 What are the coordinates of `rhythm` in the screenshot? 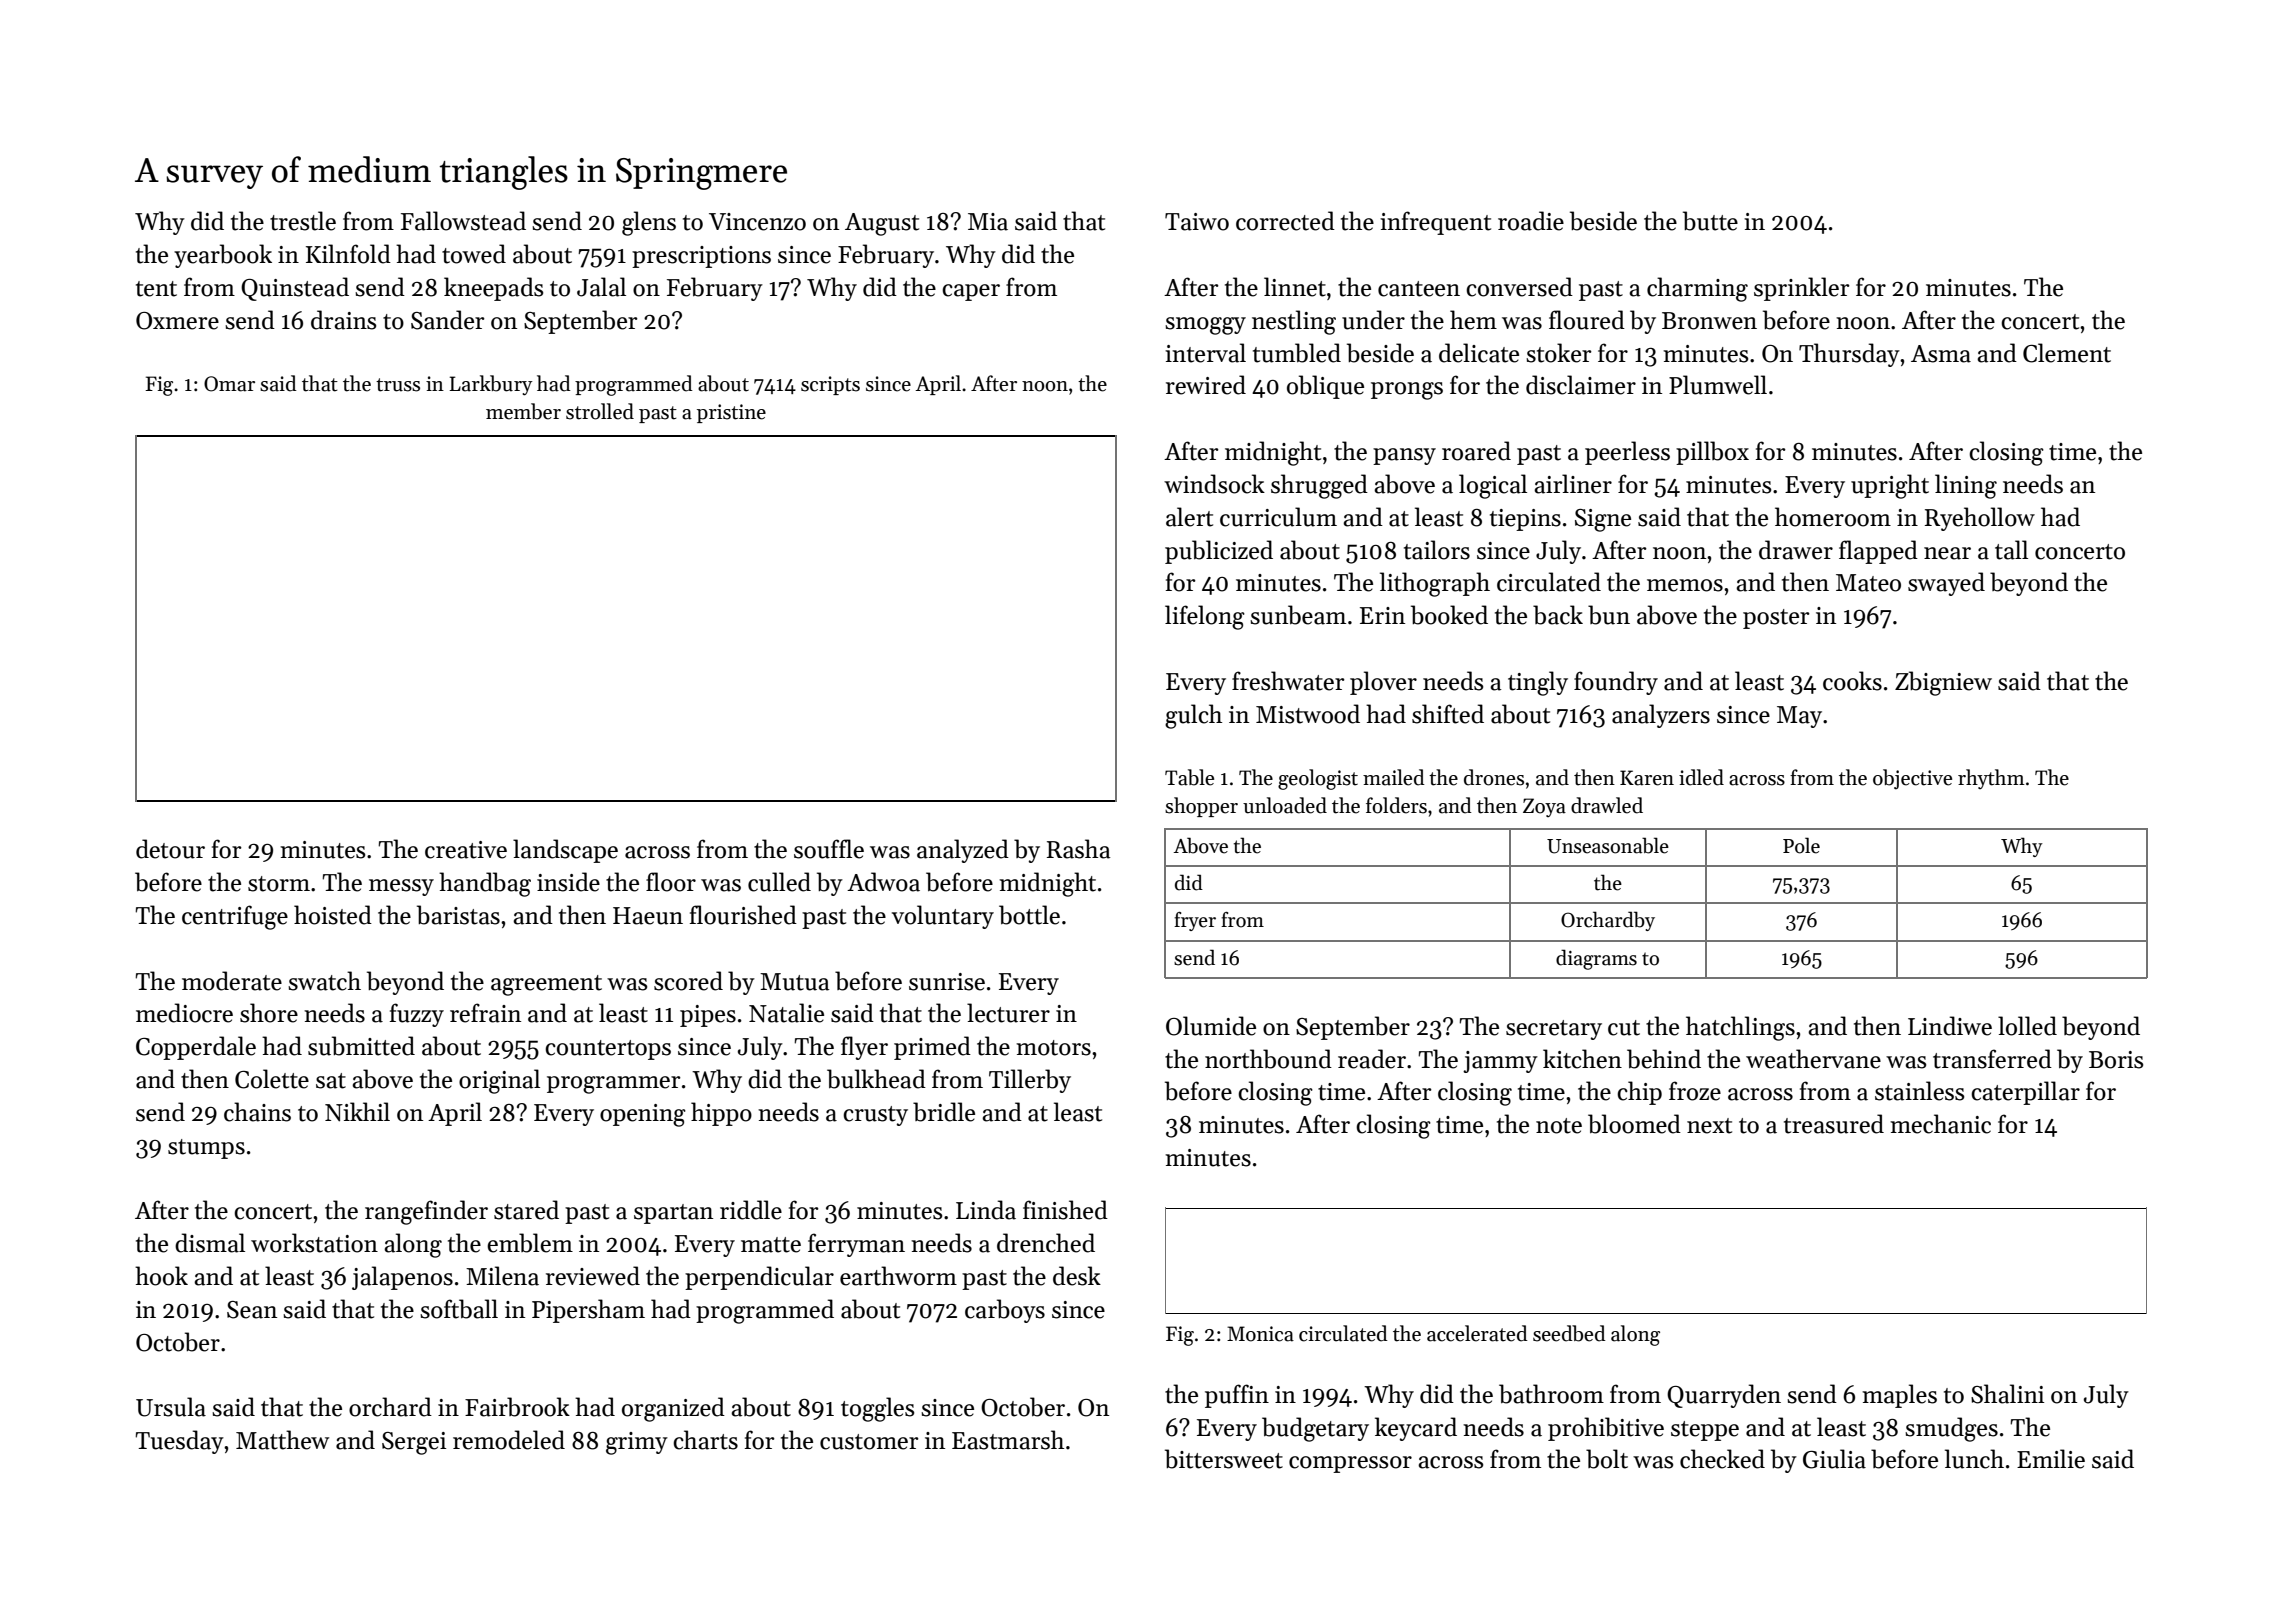 It's located at (1991, 779).
